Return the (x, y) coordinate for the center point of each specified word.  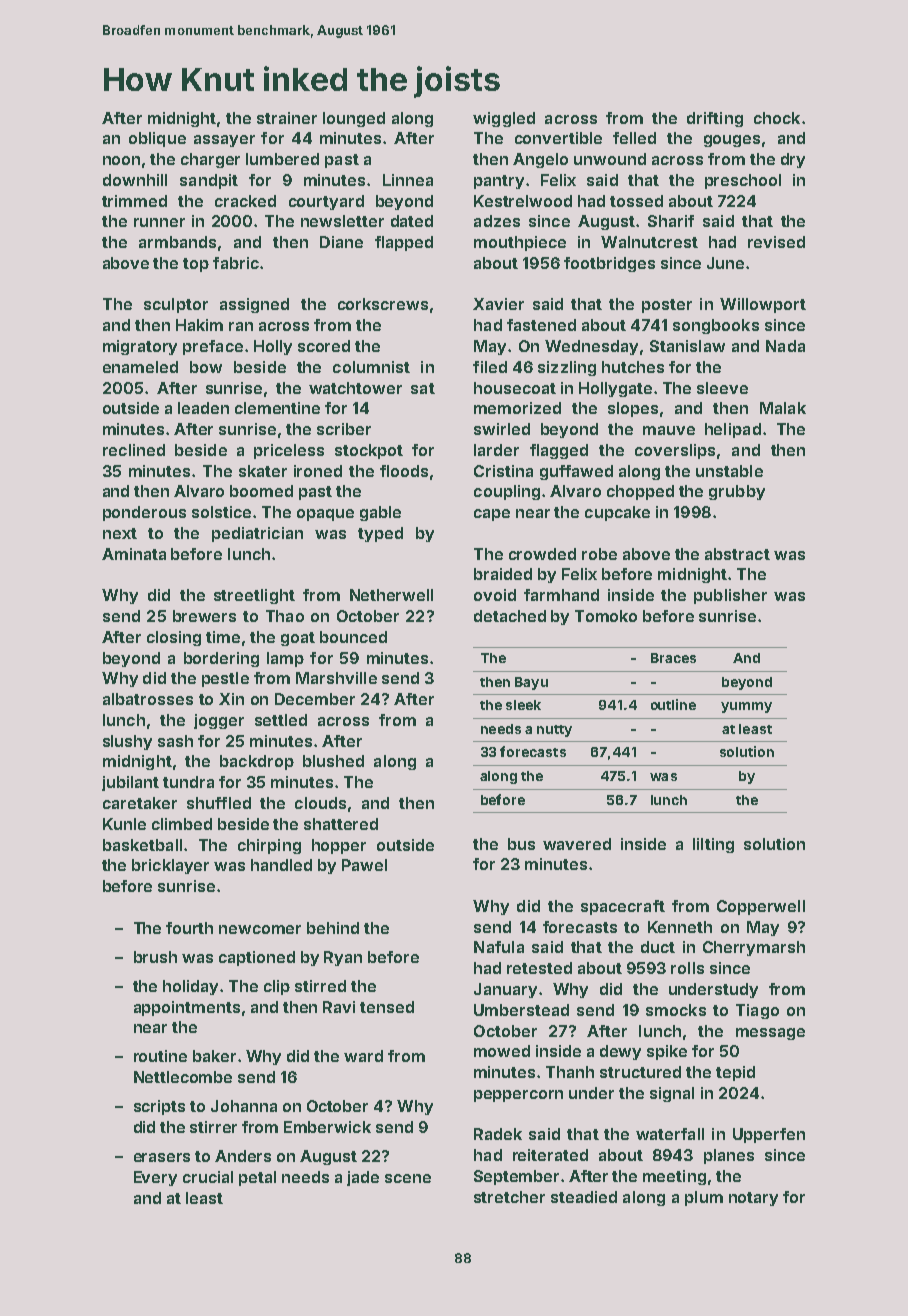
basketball (142, 845)
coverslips (675, 451)
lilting (713, 845)
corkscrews (383, 304)
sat (423, 388)
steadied (584, 1197)
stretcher (509, 1197)
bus (521, 844)
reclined (134, 450)
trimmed (134, 201)
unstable (729, 471)
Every (155, 1178)
